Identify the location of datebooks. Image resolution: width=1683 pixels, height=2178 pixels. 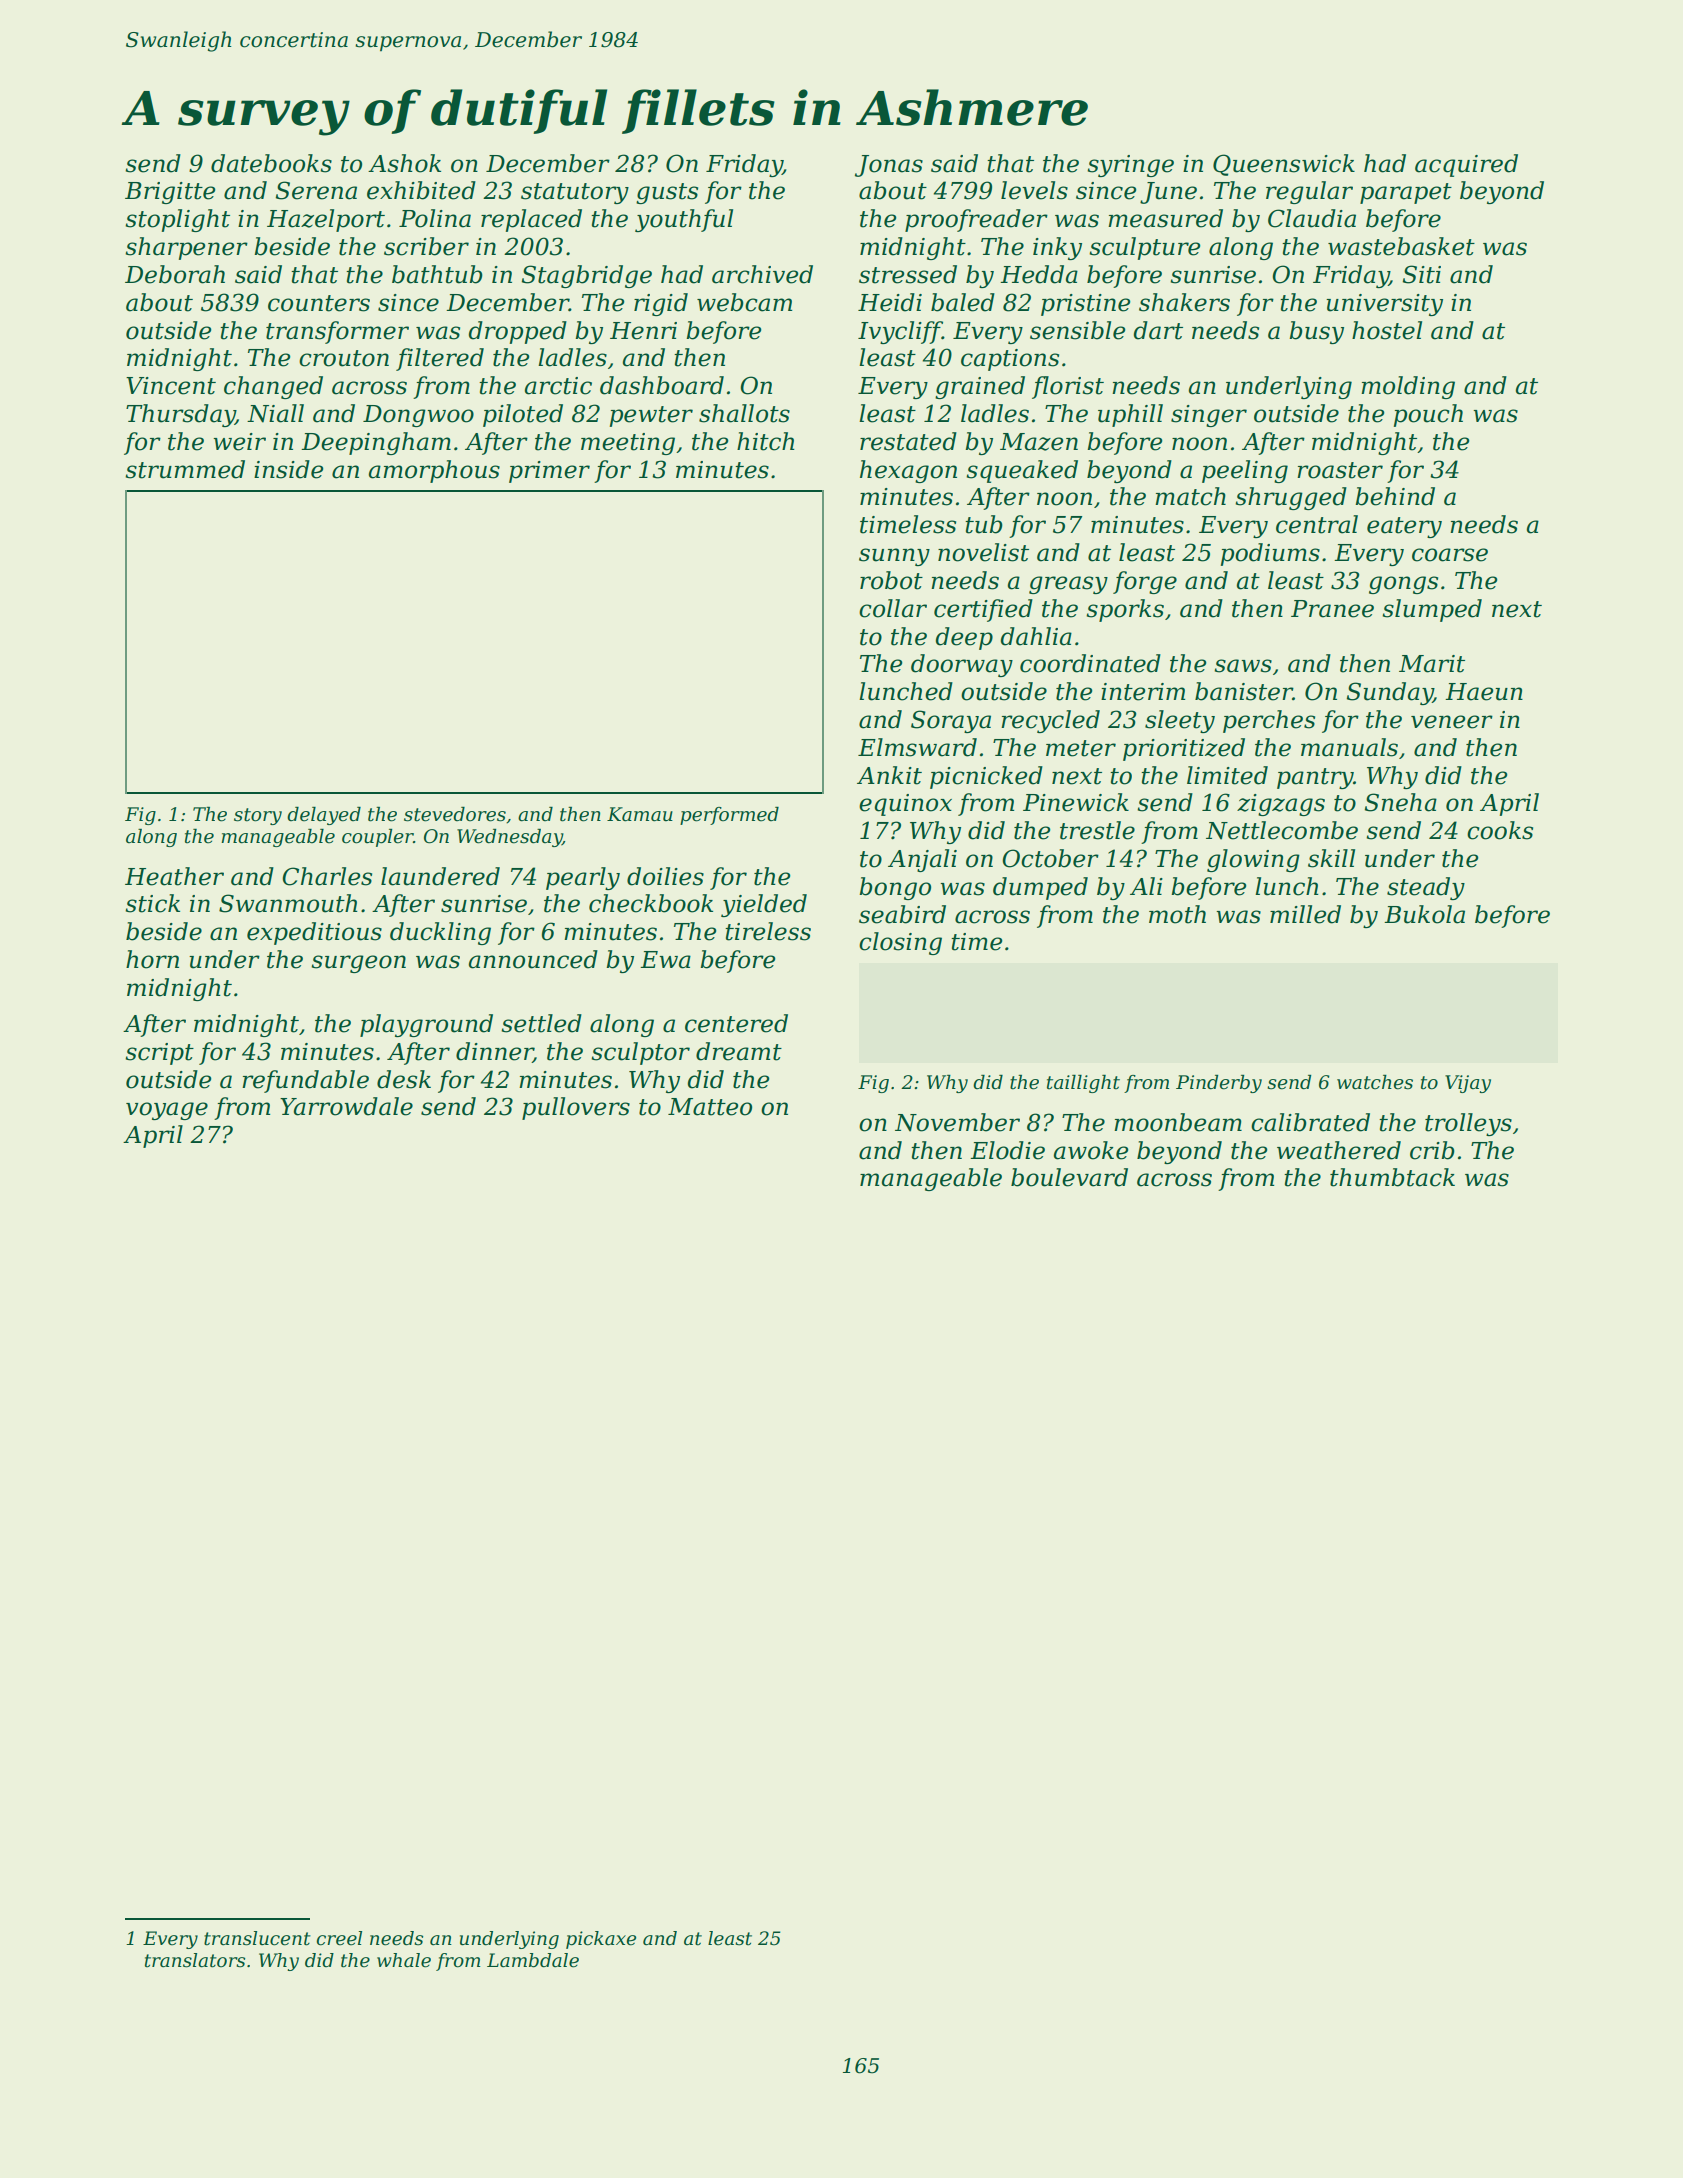
(271, 163).
